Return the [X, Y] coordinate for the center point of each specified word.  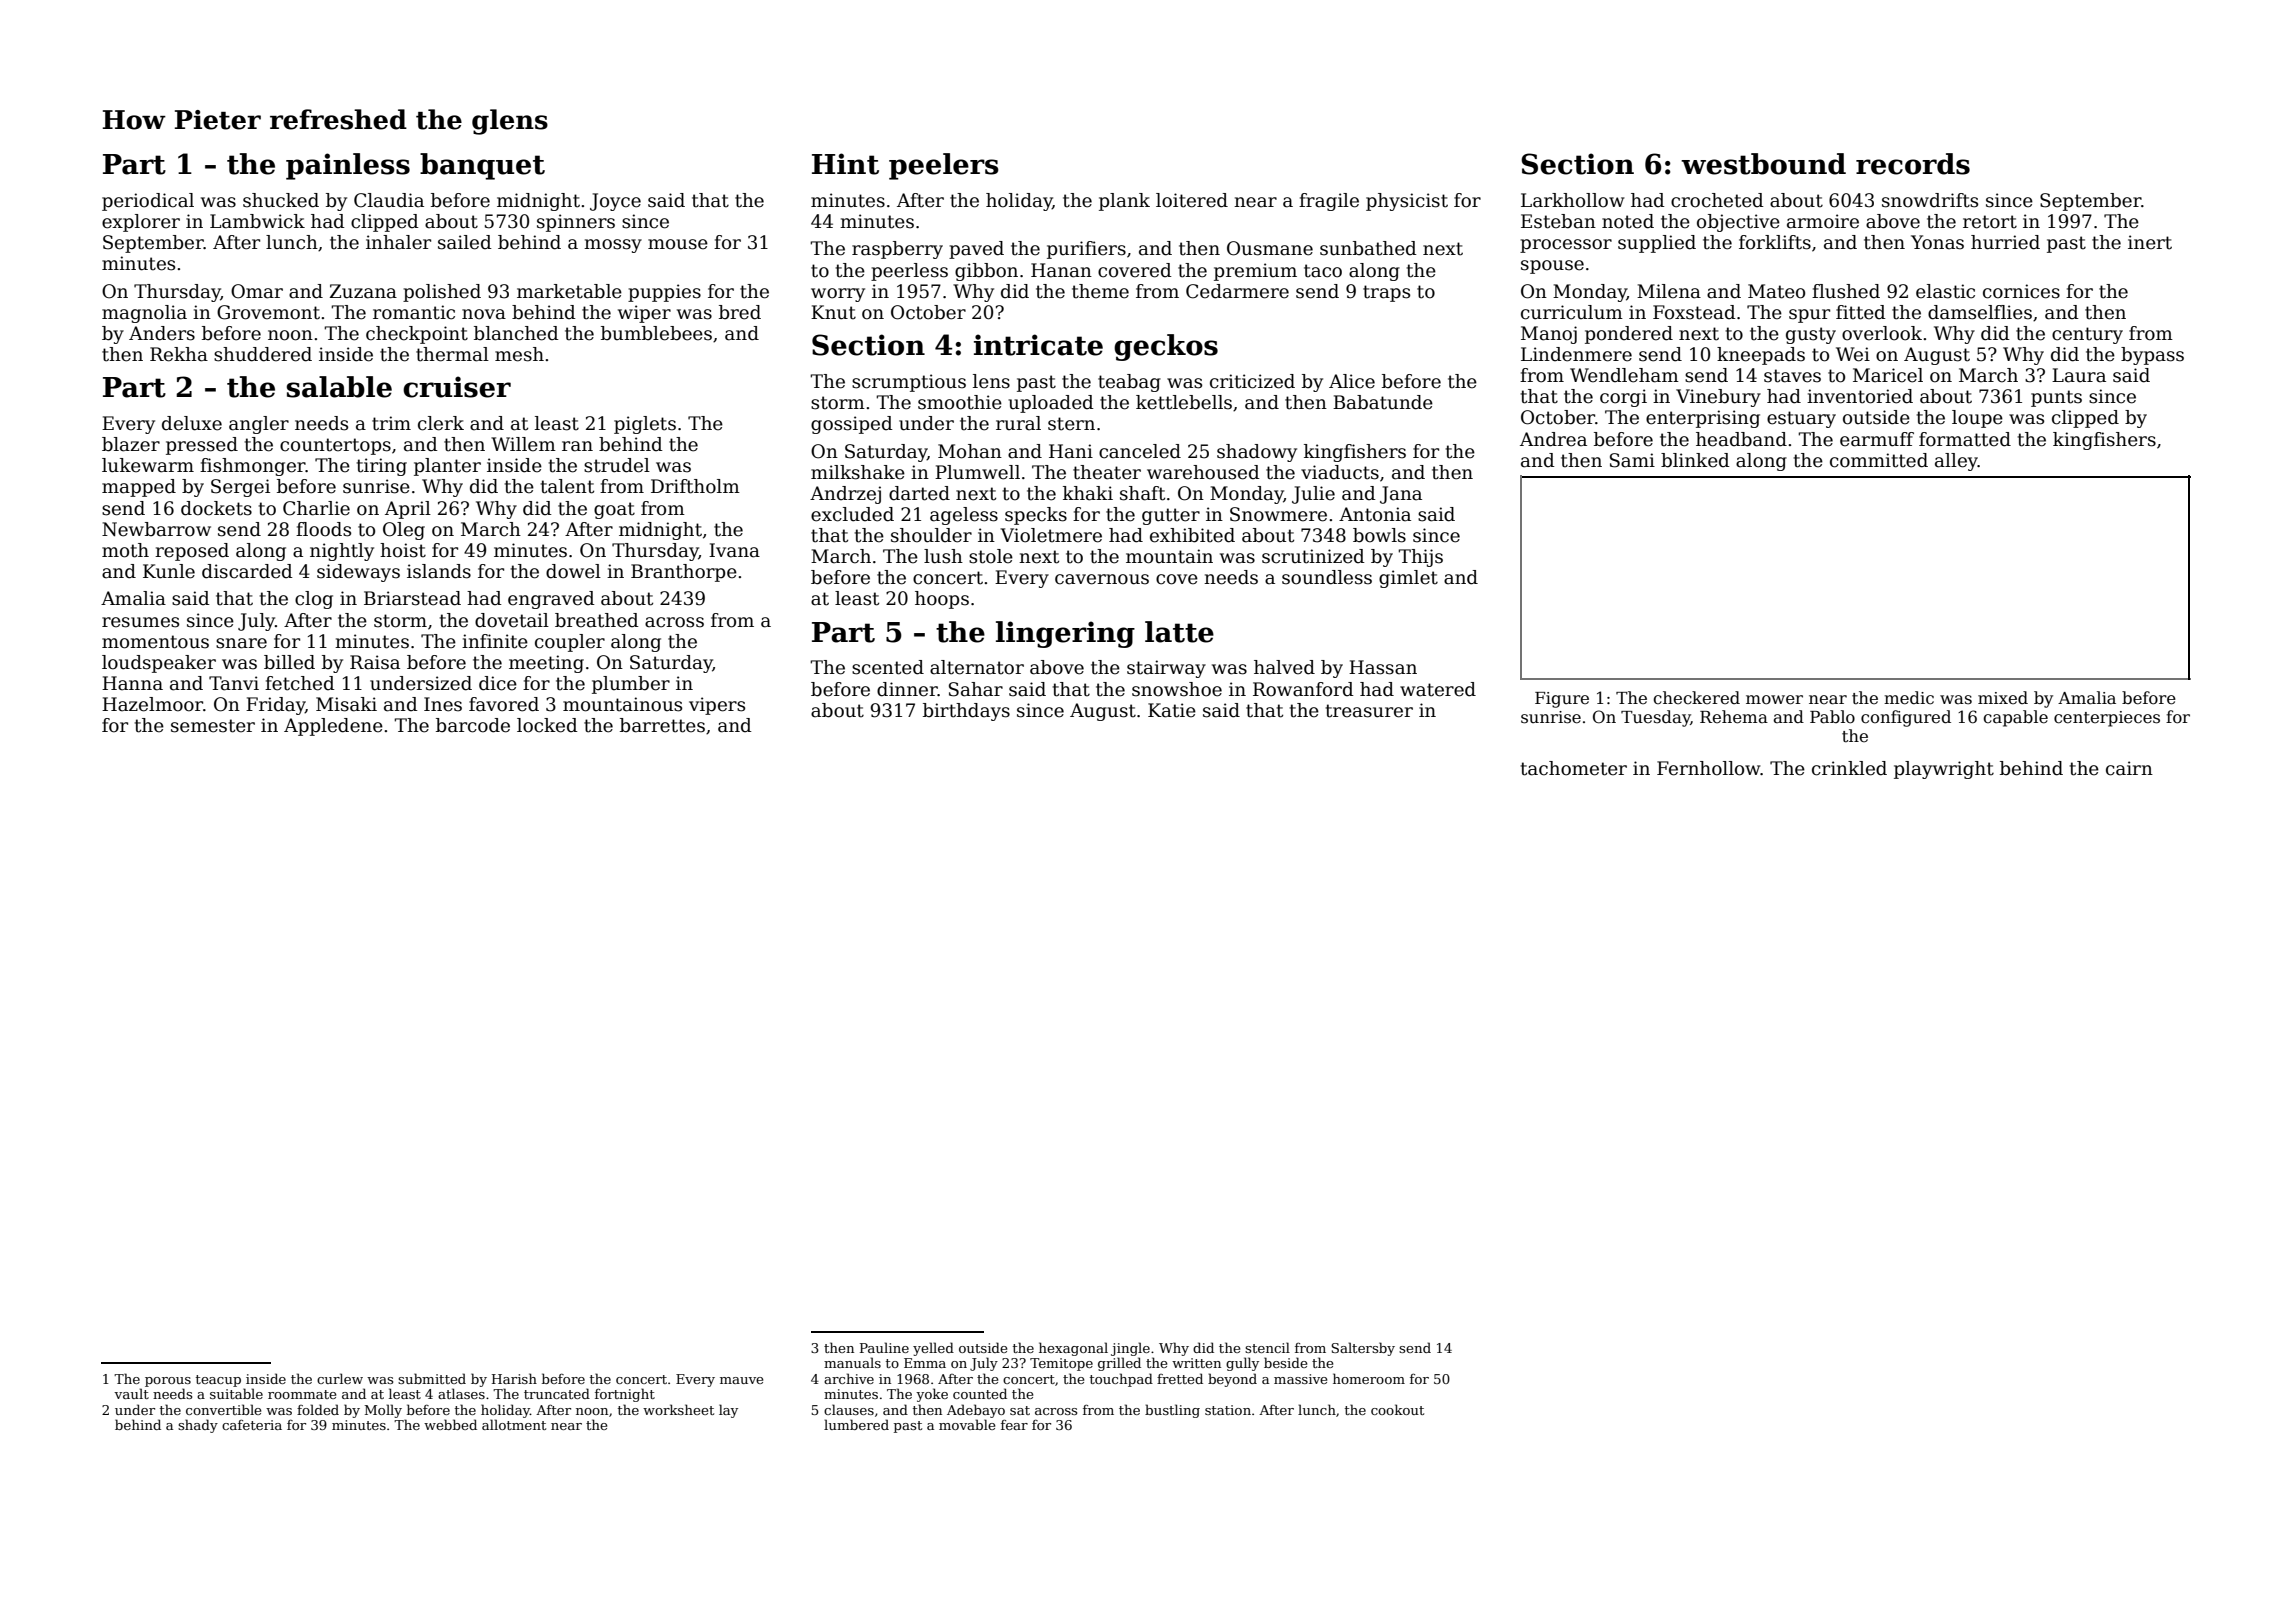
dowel [573, 571]
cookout [1397, 1409]
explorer [141, 223]
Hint [845, 164]
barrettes [662, 725]
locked [547, 725]
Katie [1172, 710]
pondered [1629, 335]
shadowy [1257, 453]
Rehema [1734, 717]
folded [318, 1409]
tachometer [1574, 768]
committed [1879, 460]
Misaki [346, 704]
